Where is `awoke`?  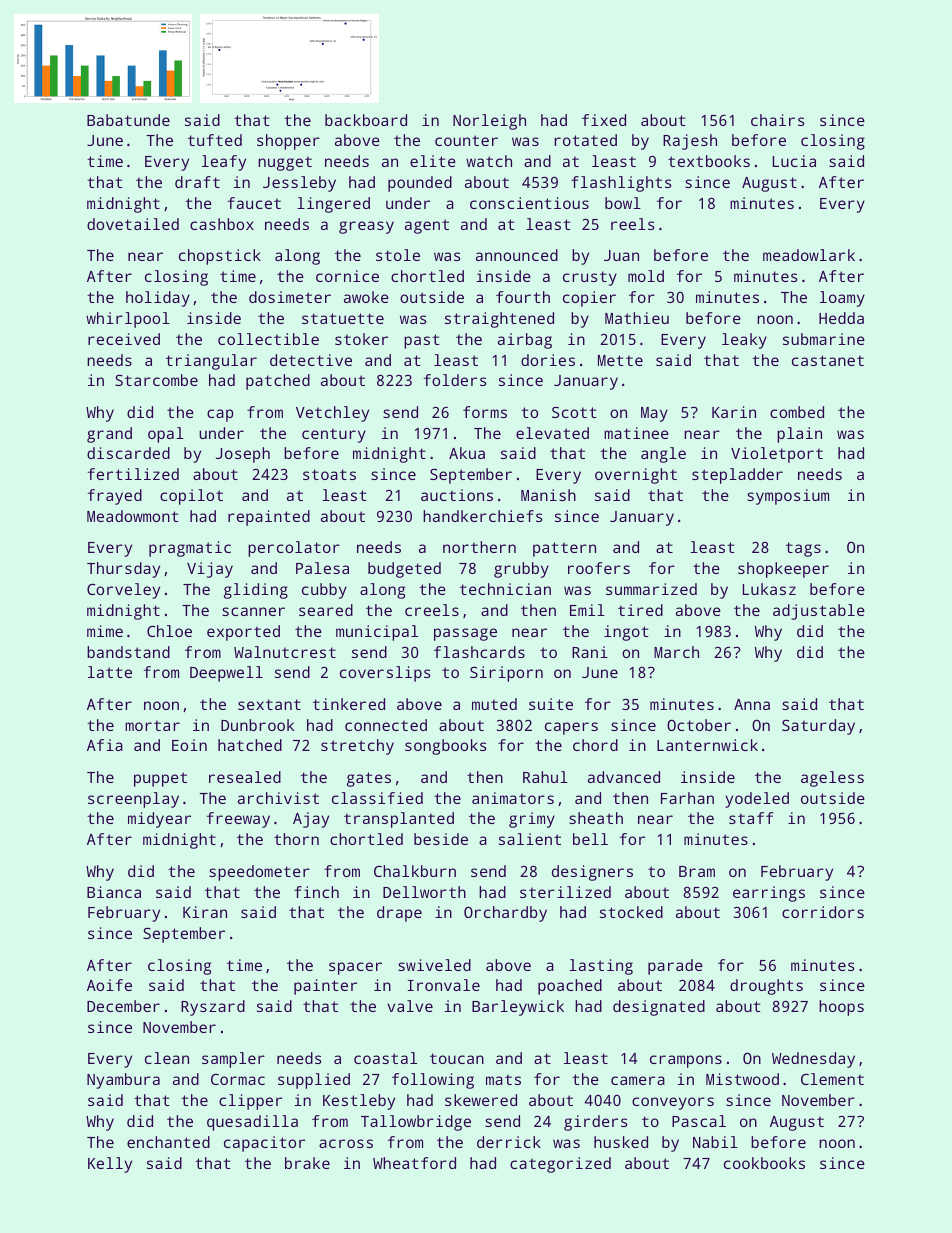 awoke is located at coordinates (366, 297).
